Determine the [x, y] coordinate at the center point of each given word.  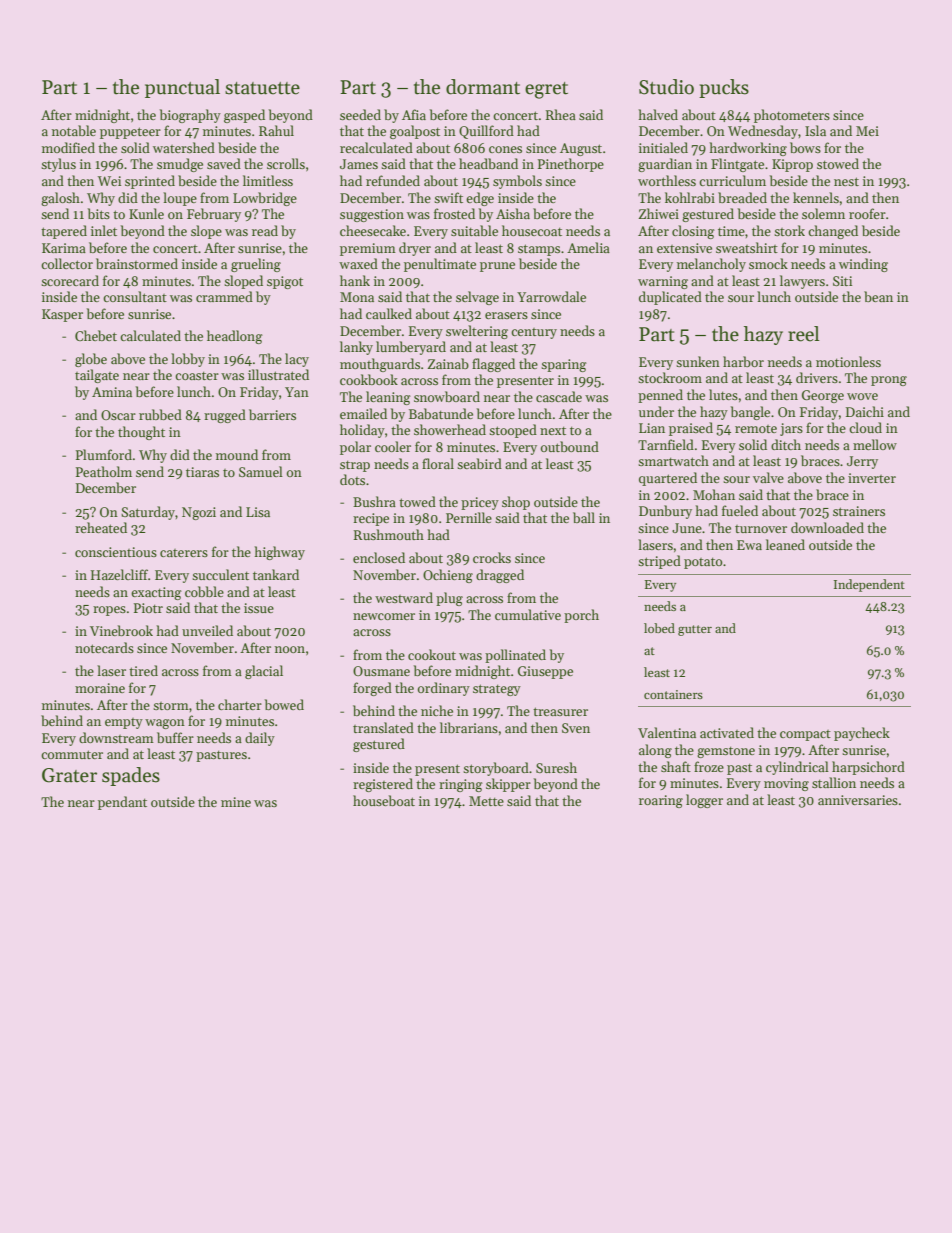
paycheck [862, 734]
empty [124, 723]
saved [224, 163]
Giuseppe [545, 672]
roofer [867, 213]
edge [480, 199]
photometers [792, 116]
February [214, 215]
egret [546, 90]
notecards [104, 647]
